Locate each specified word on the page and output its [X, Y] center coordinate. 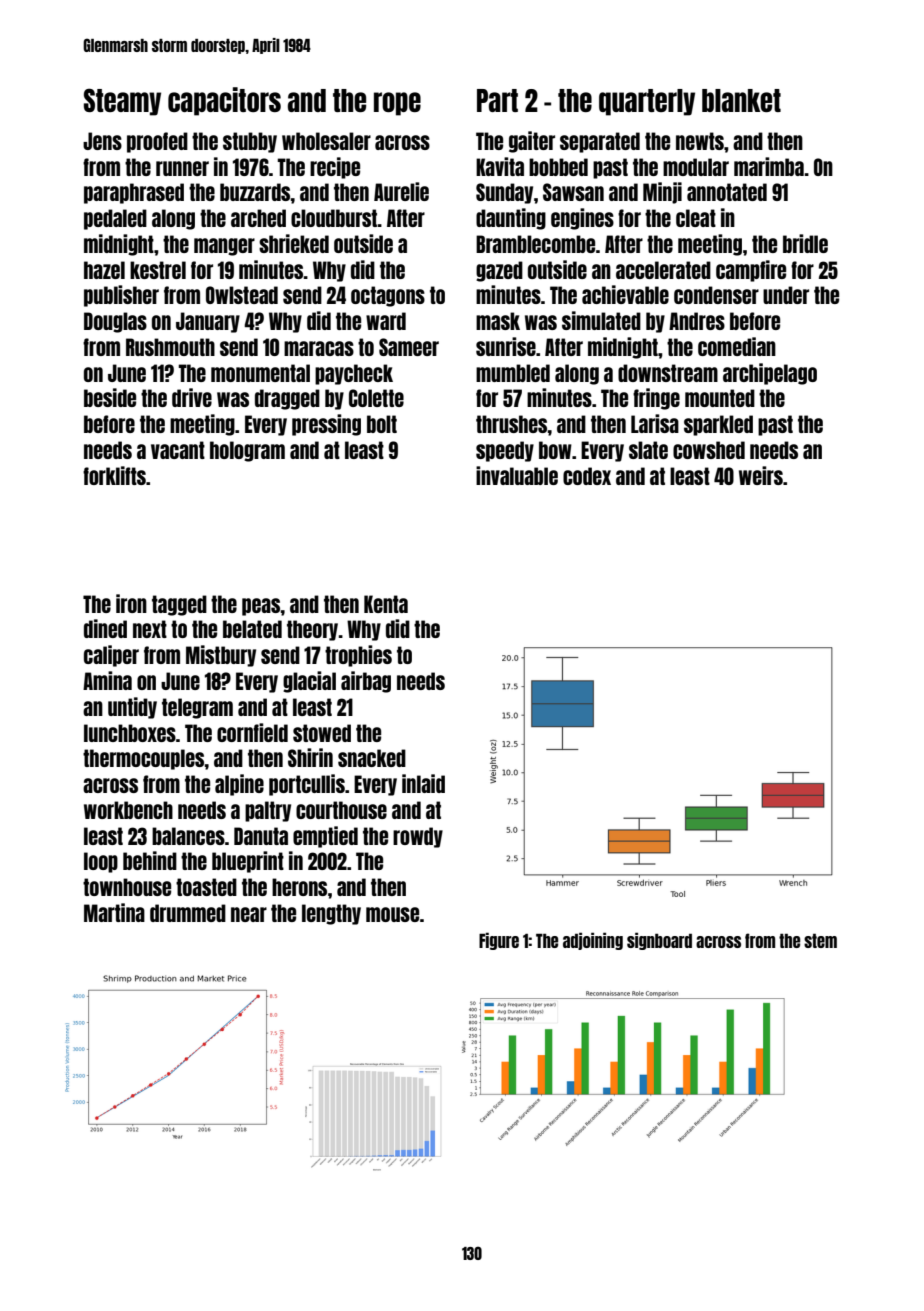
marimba [769, 166]
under [786, 295]
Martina [114, 912]
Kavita [500, 166]
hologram [247, 451]
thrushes [511, 424]
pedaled [115, 219]
